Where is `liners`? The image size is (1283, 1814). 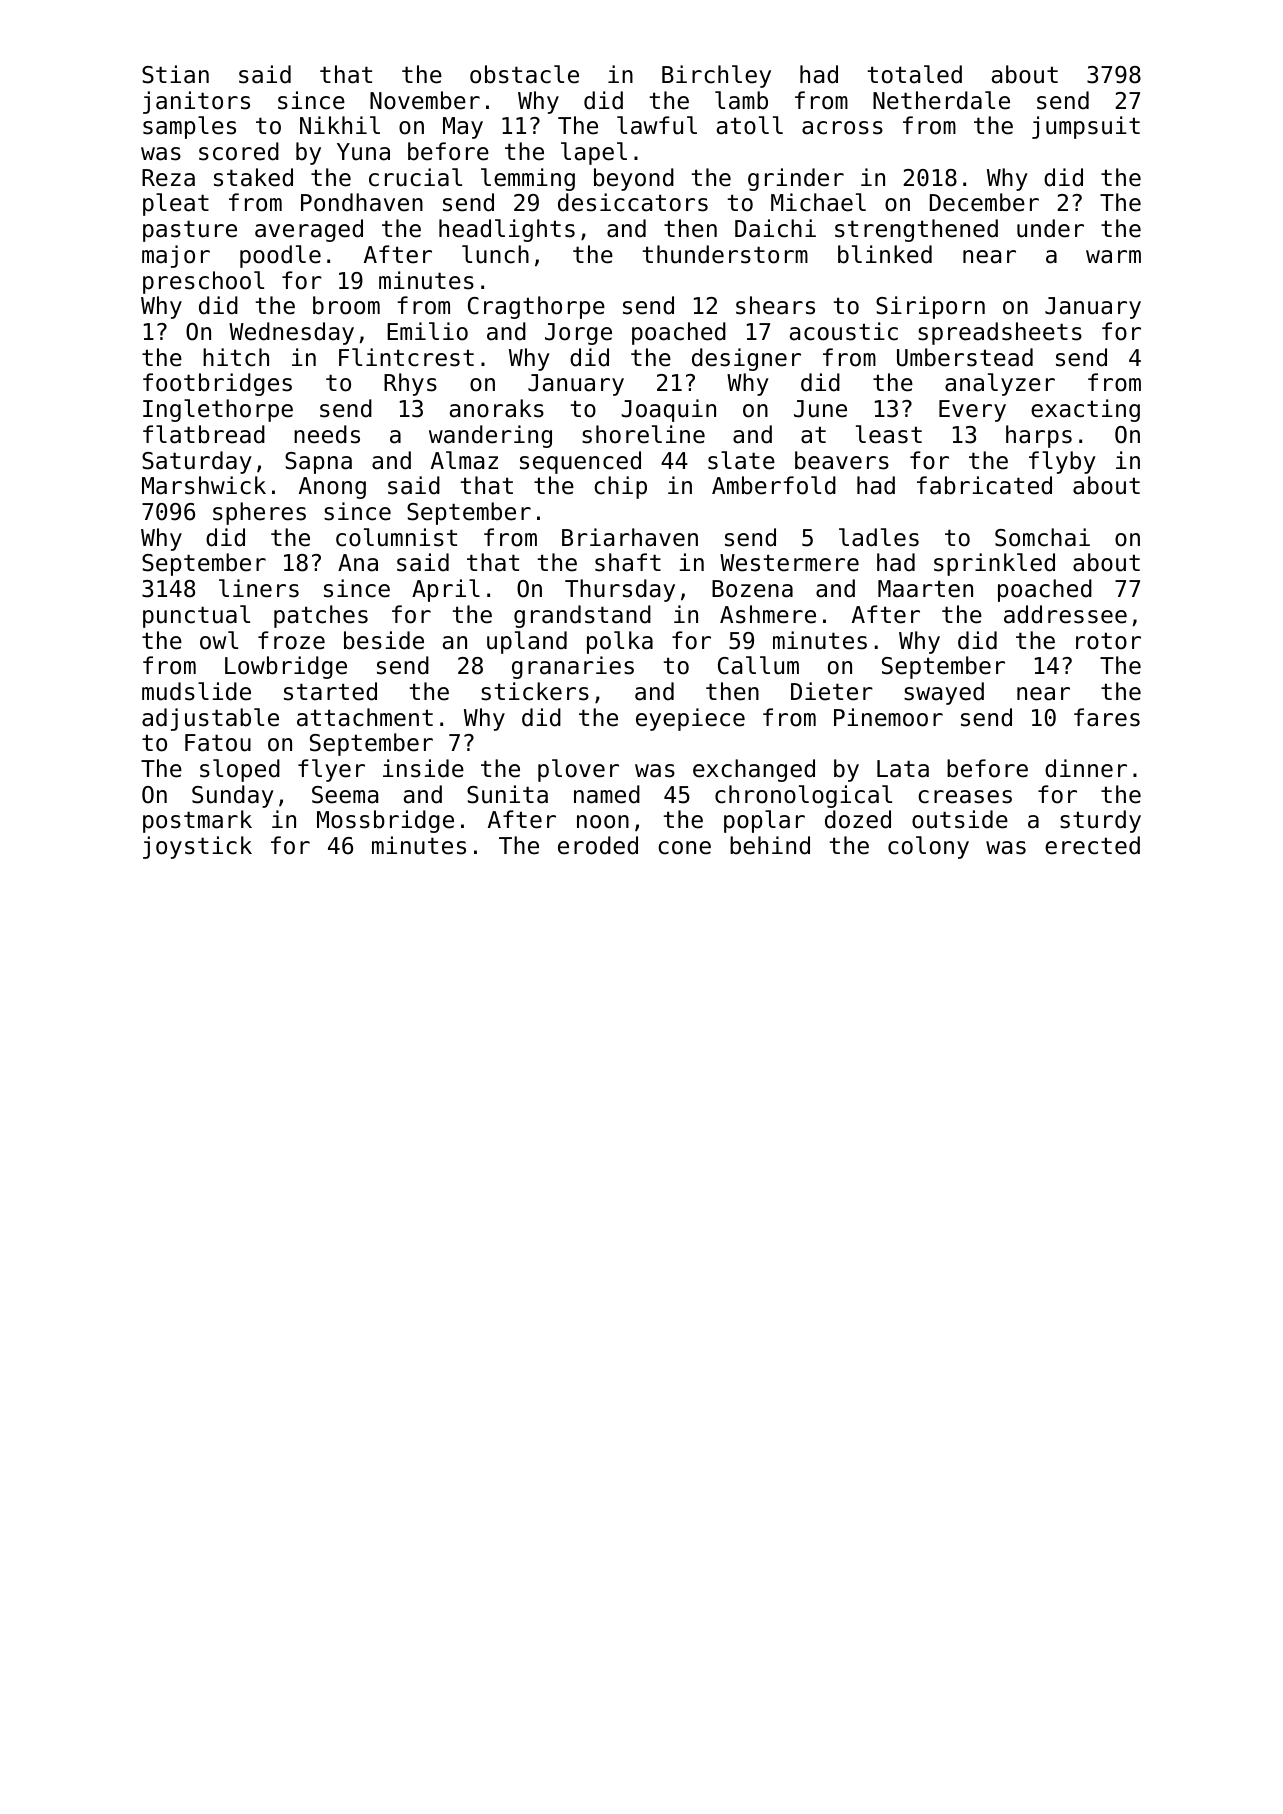
liners is located at coordinates (259, 588).
